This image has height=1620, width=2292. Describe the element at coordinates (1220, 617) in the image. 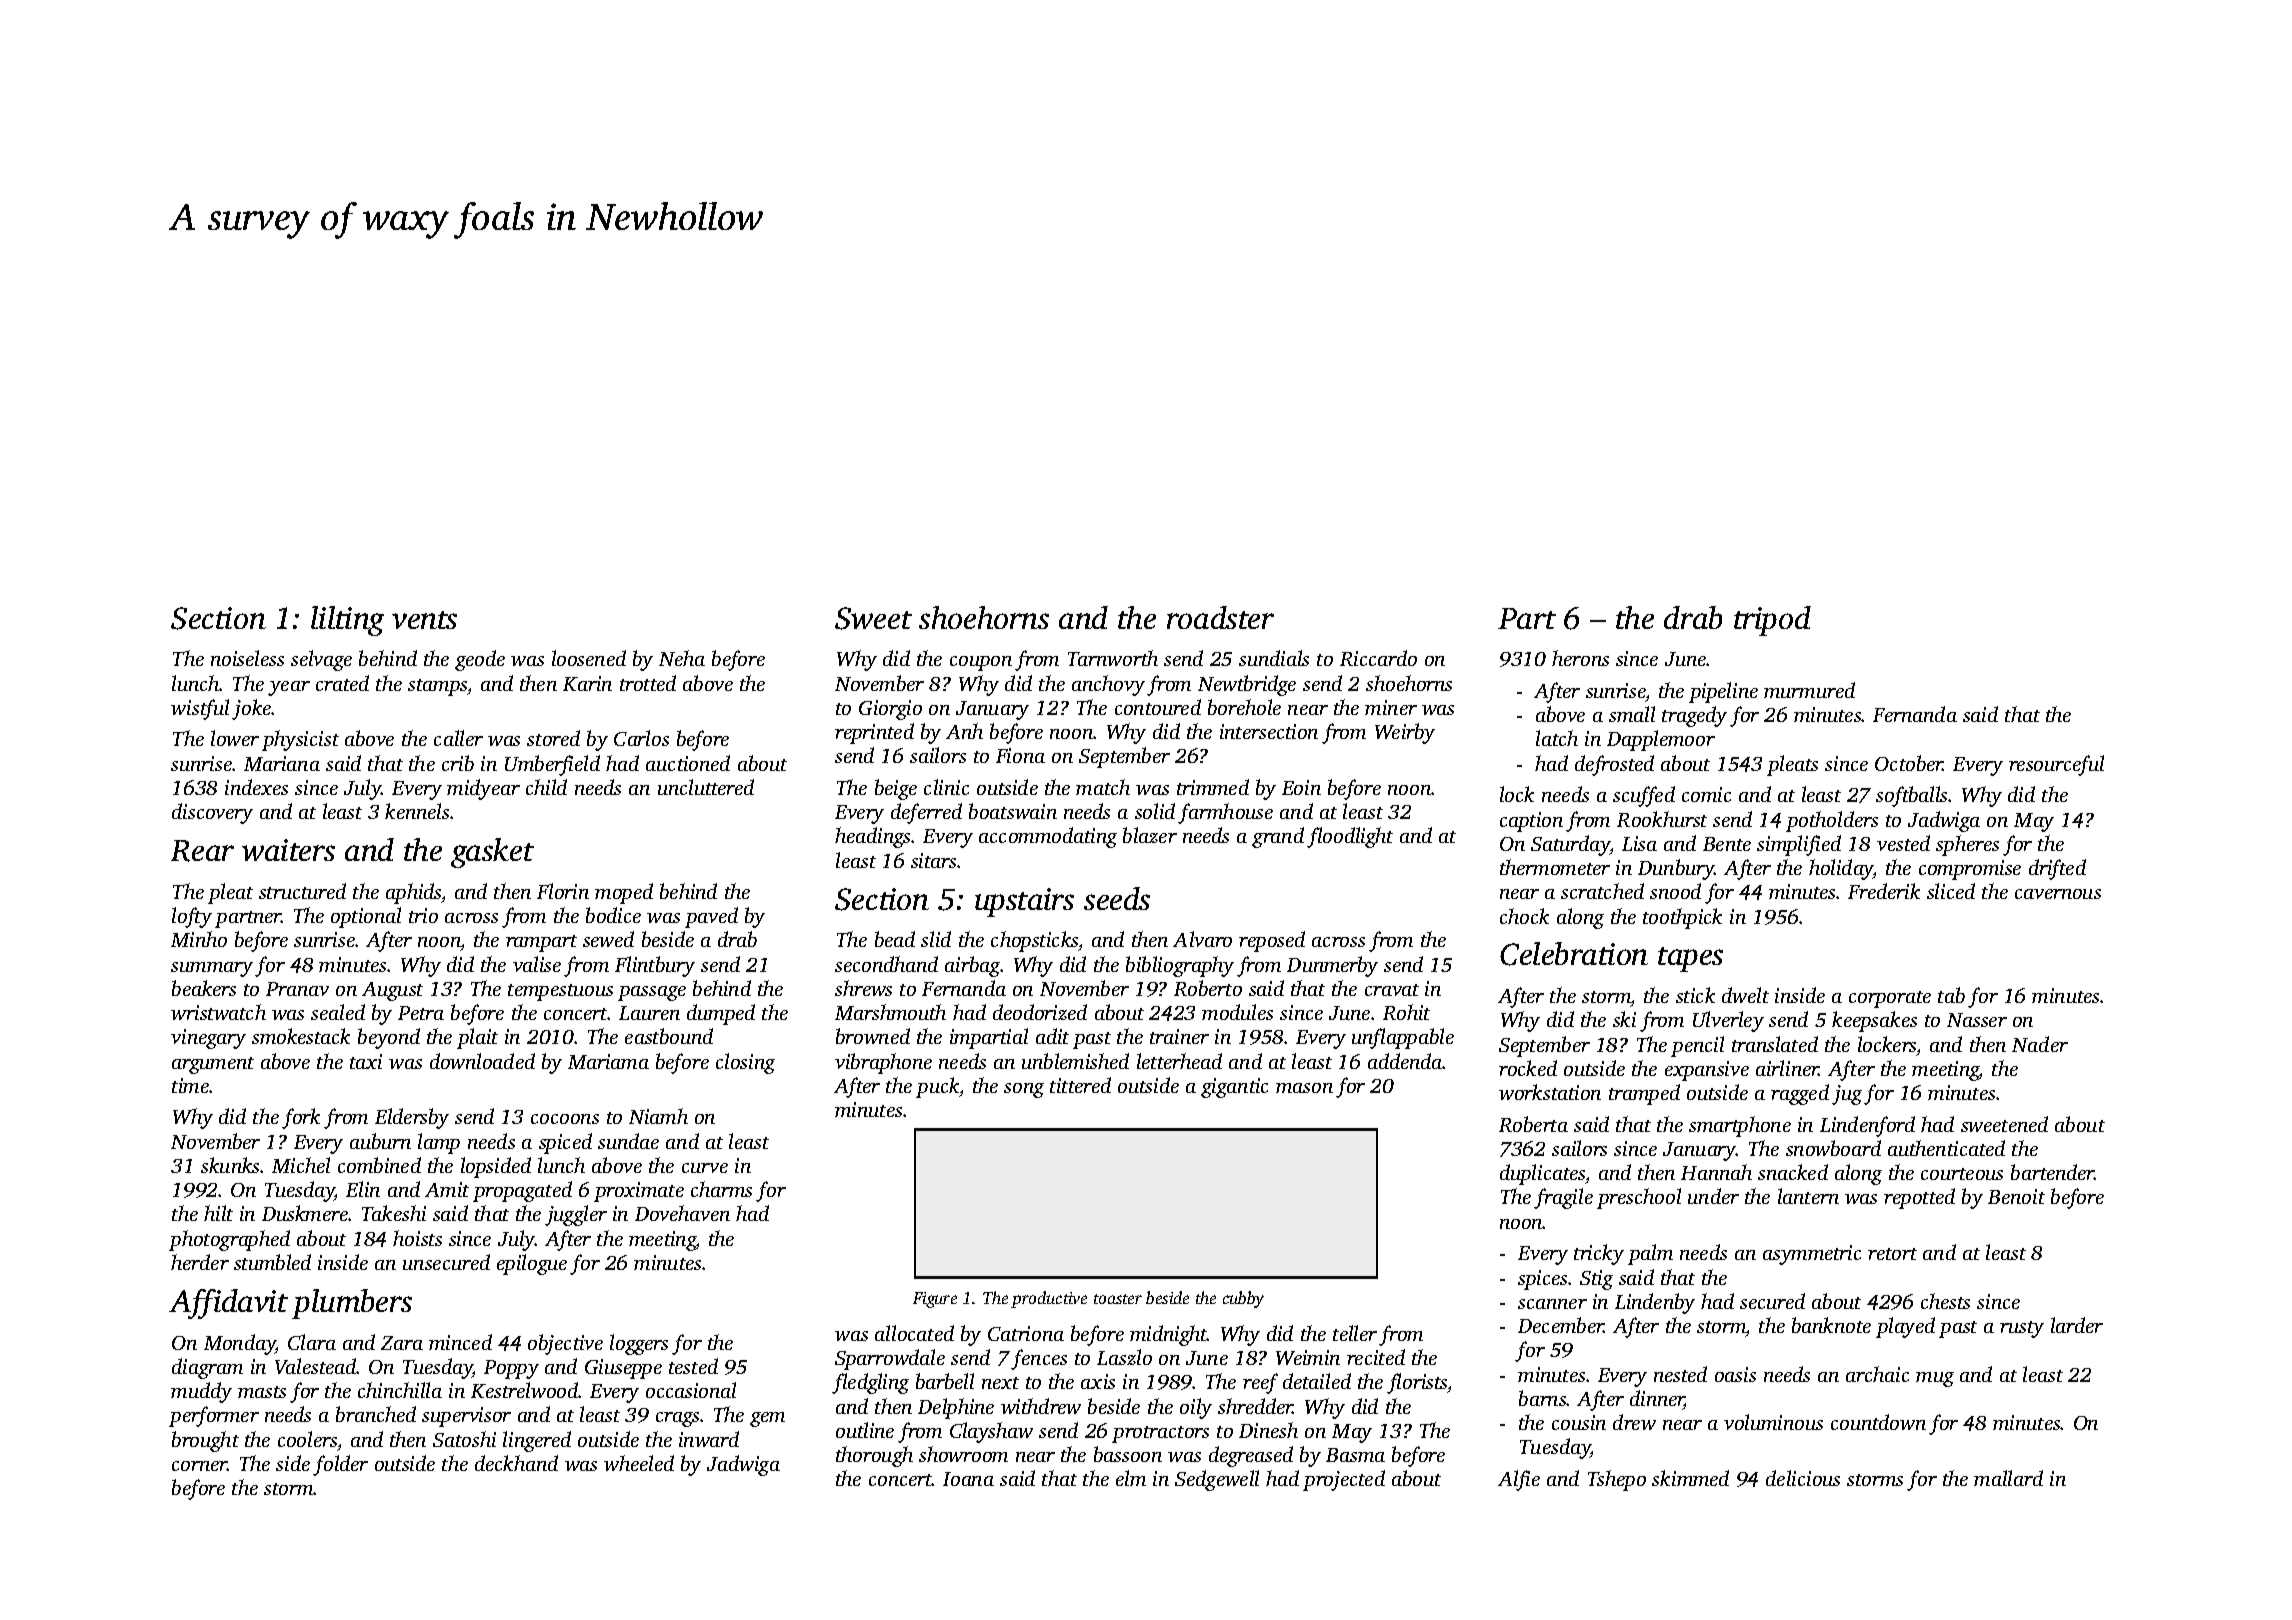

I see `roadster` at that location.
